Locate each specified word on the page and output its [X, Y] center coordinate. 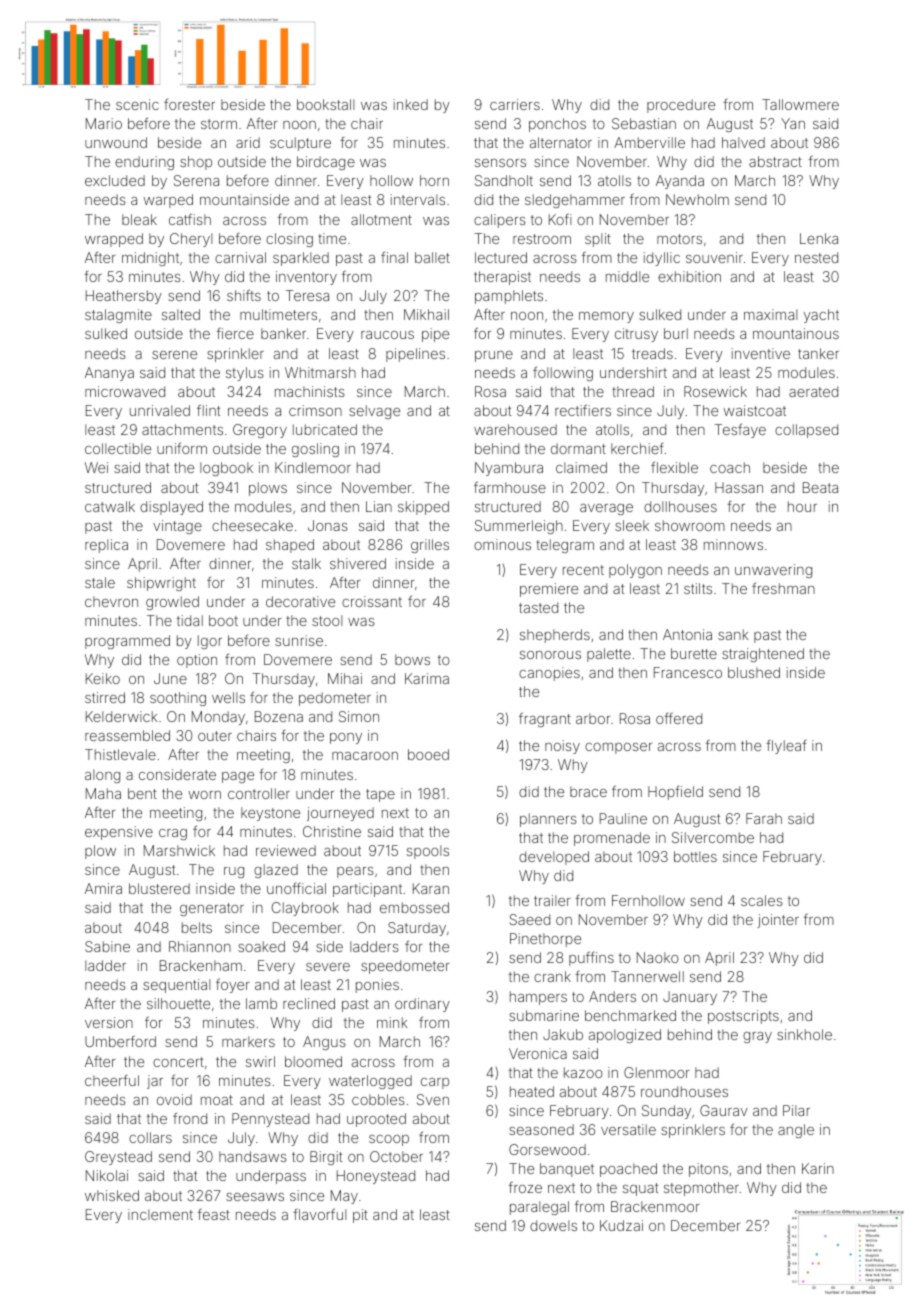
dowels [553, 1225]
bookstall [325, 104]
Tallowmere [800, 104]
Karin [818, 1168]
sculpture [300, 144]
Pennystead [270, 1120]
